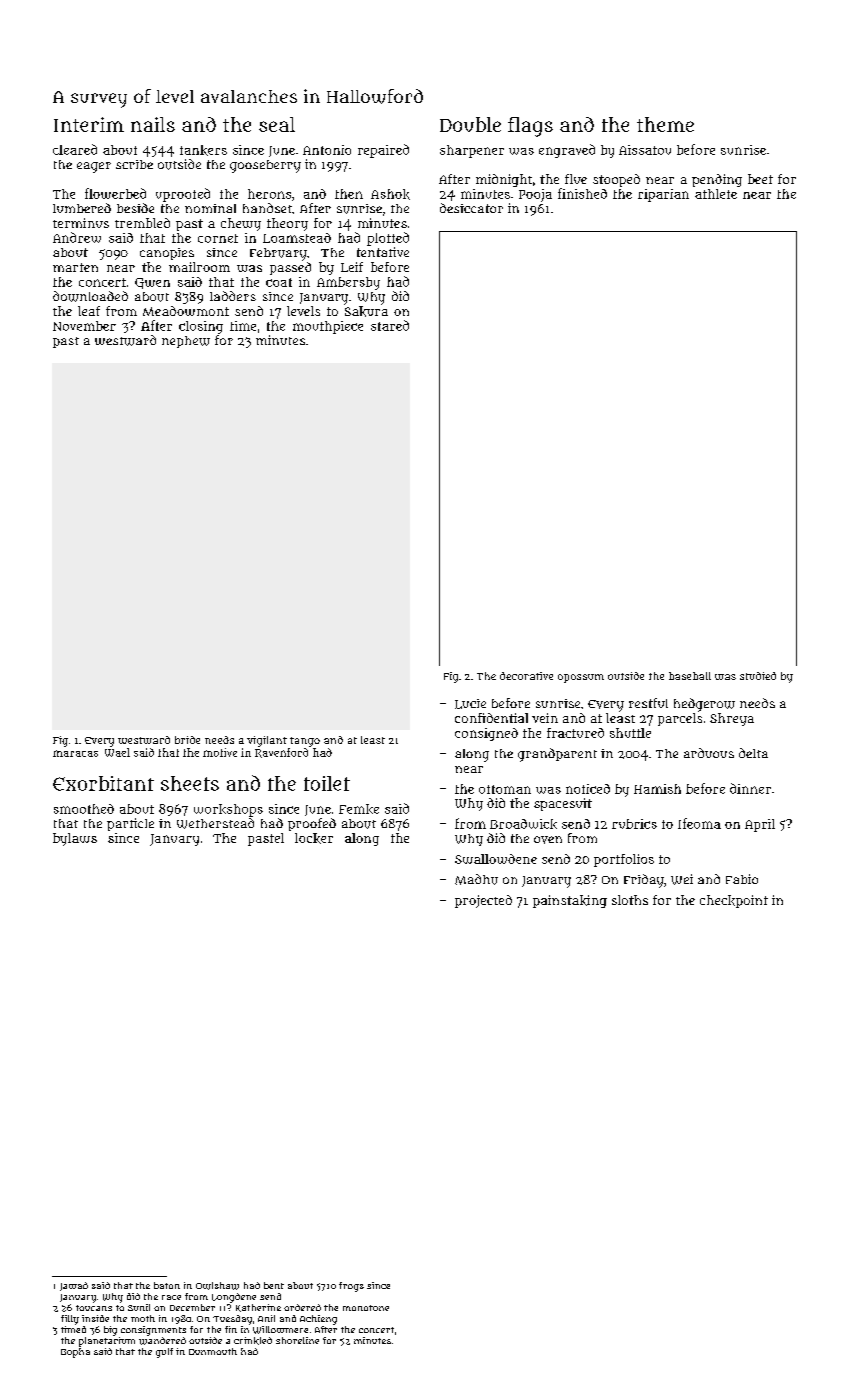 The height and width of the screenshot is (1400, 849). Describe the element at coordinates (167, 1285) in the screenshot. I see `baton` at that location.
